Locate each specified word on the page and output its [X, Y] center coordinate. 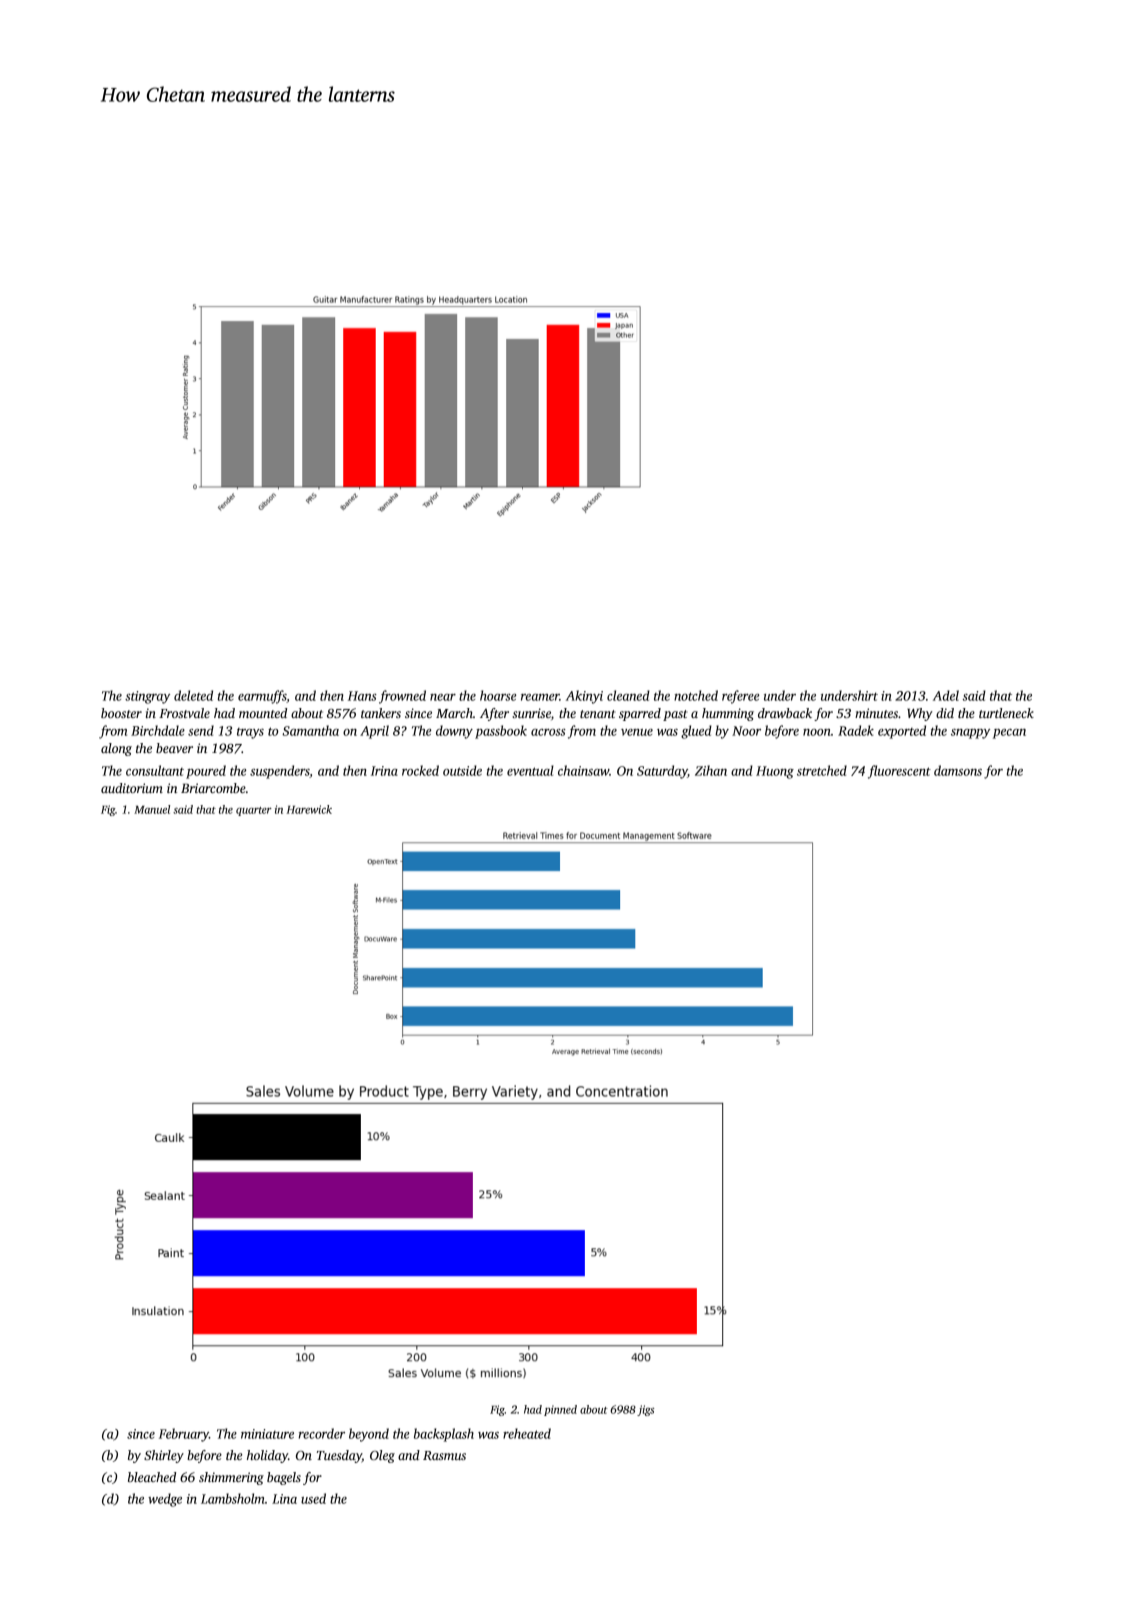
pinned [560, 1410]
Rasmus [444, 1455]
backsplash [444, 1435]
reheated [527, 1433]
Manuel [152, 809]
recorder [322, 1433]
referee [740, 697]
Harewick [309, 809]
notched [696, 695]
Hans [362, 696]
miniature [267, 1434]
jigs [646, 1410]
